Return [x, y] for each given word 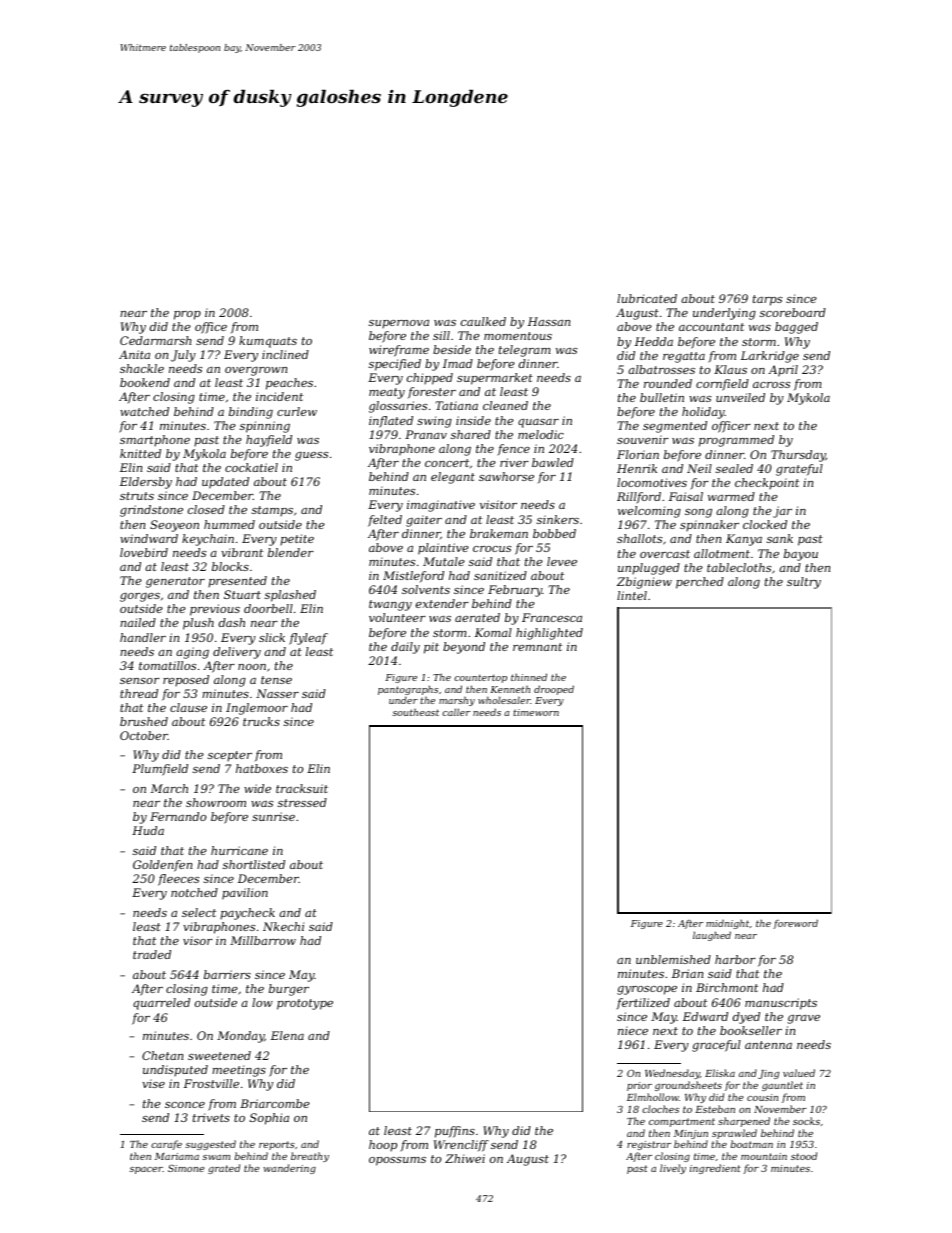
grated [224, 1169]
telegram [525, 351]
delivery [237, 653]
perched [700, 583]
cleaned [505, 405]
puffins [455, 1132]
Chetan [162, 1055]
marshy [457, 701]
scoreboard [793, 312]
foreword [796, 924]
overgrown [256, 371]
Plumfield [160, 770]
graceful [716, 1046]
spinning [265, 427]
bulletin [662, 397]
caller [456, 712]
